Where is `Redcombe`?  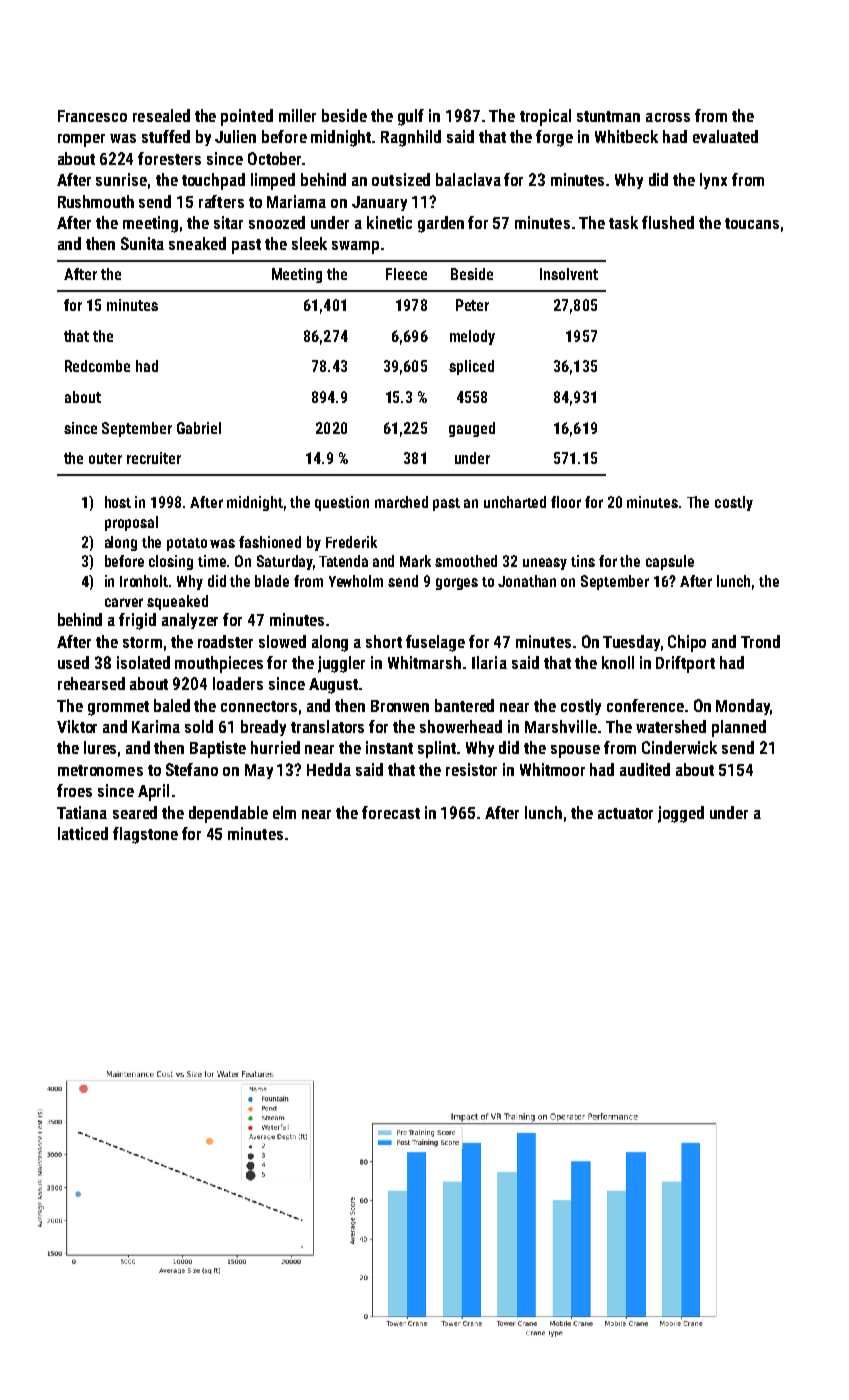 Redcombe is located at coordinates (97, 366).
